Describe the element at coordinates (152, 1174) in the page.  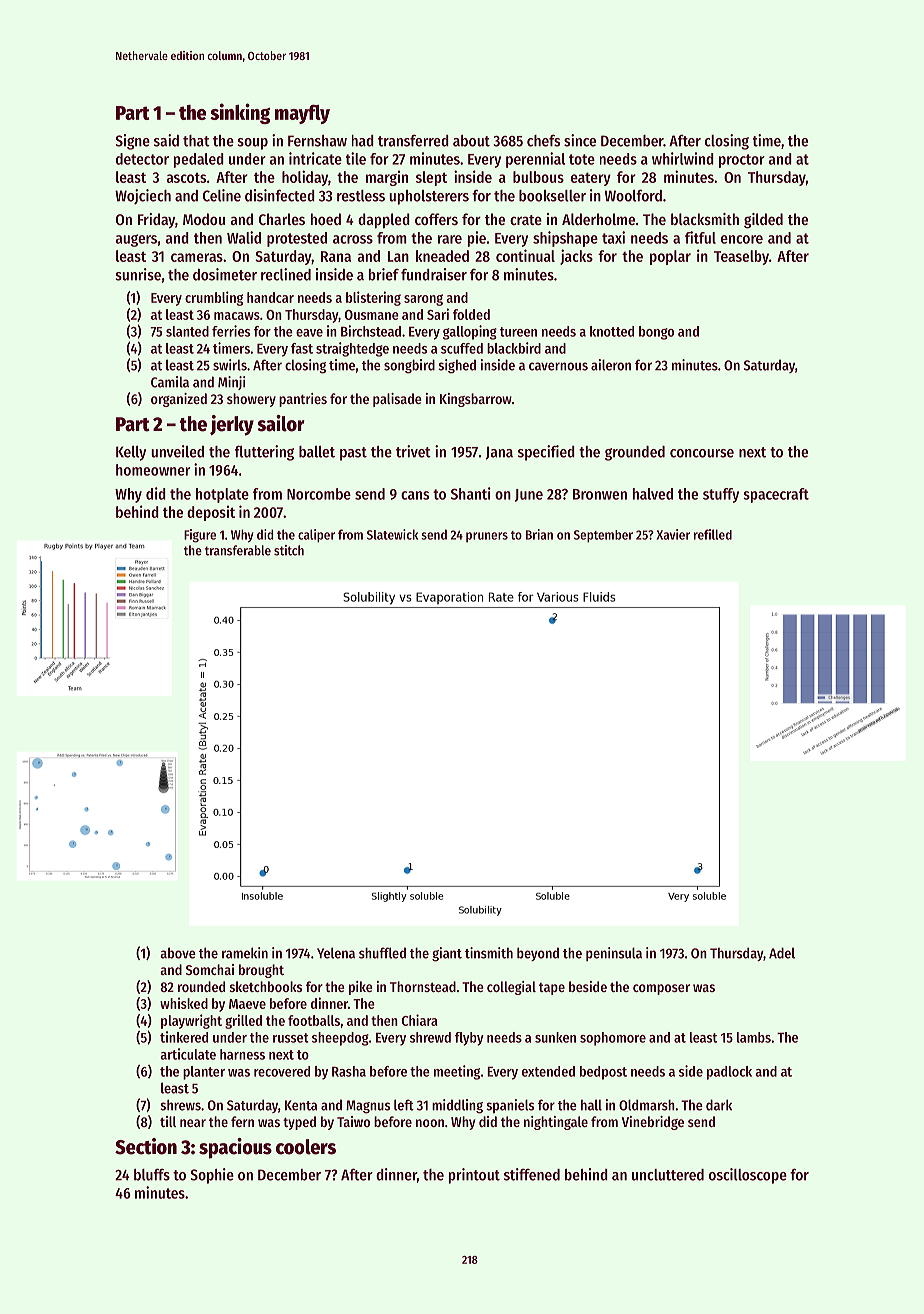
I see `bluffs` at that location.
